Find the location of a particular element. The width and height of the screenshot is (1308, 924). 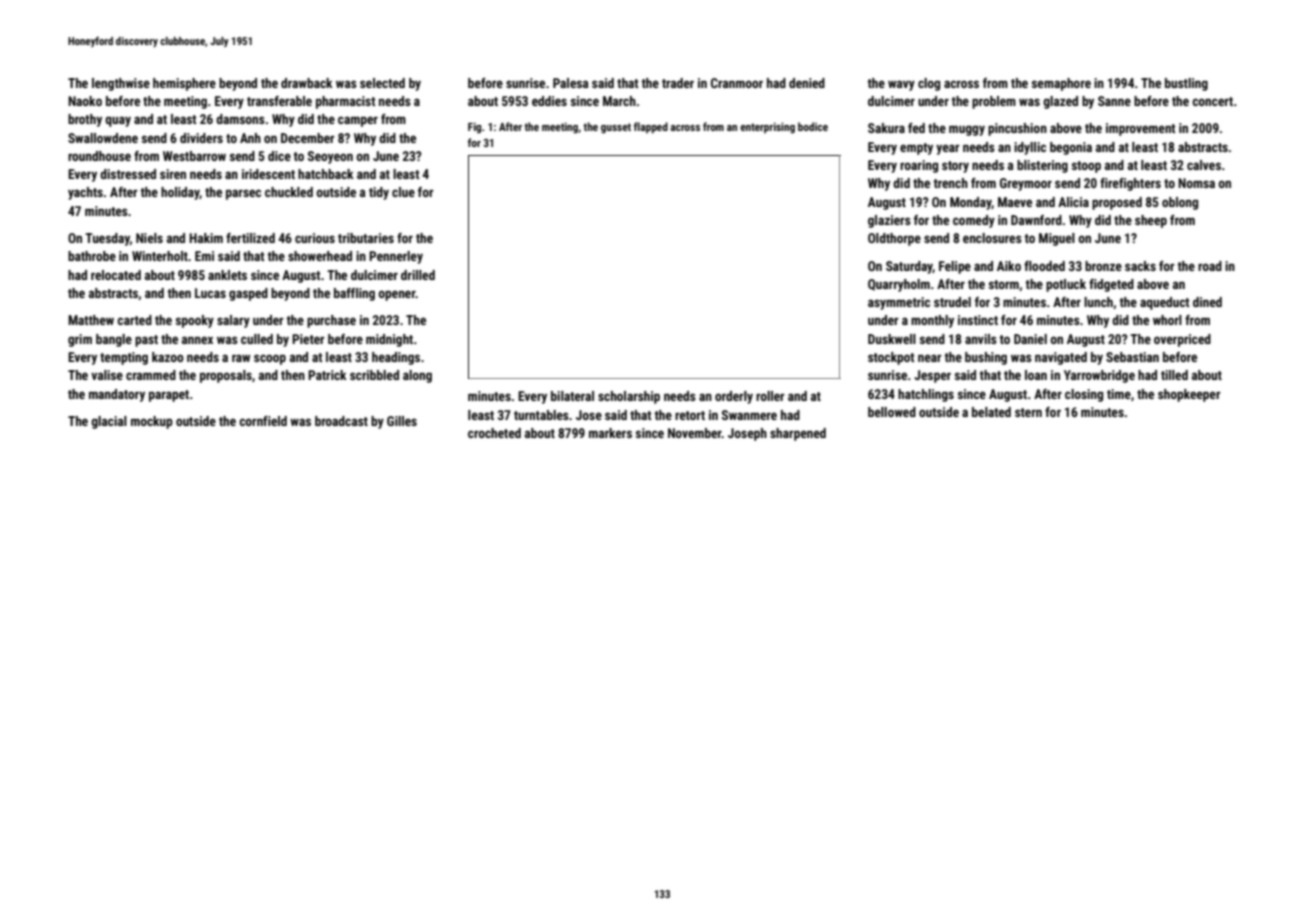

sharpened is located at coordinates (798, 434).
